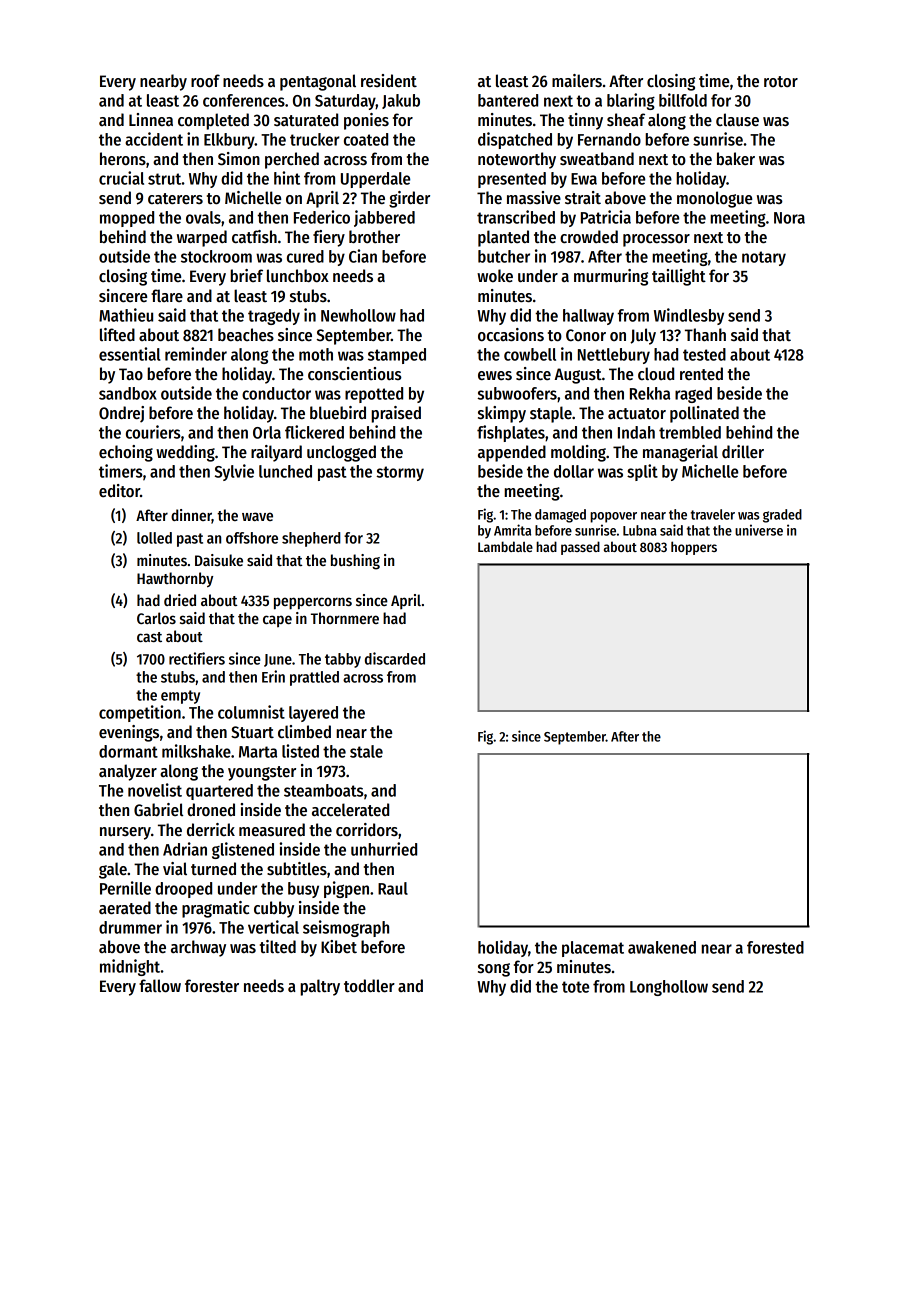 The height and width of the document is (1316, 908). I want to click on Patricia, so click(606, 217).
